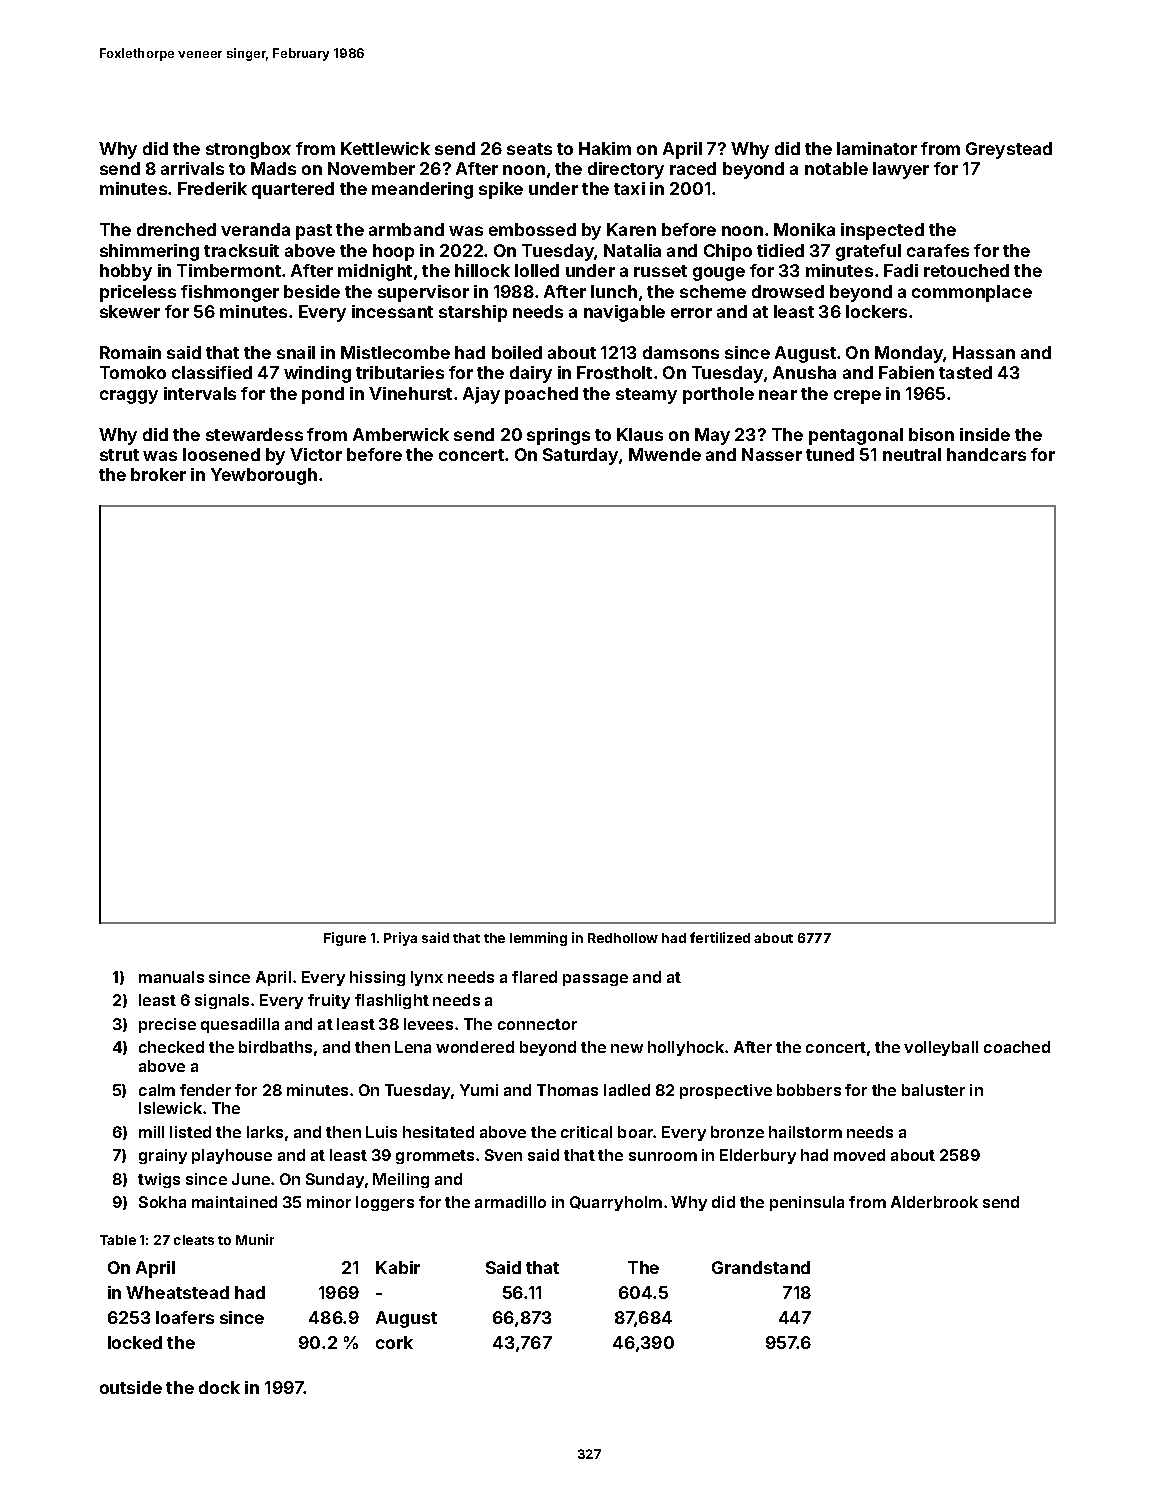  I want to click on fertilized, so click(720, 937).
